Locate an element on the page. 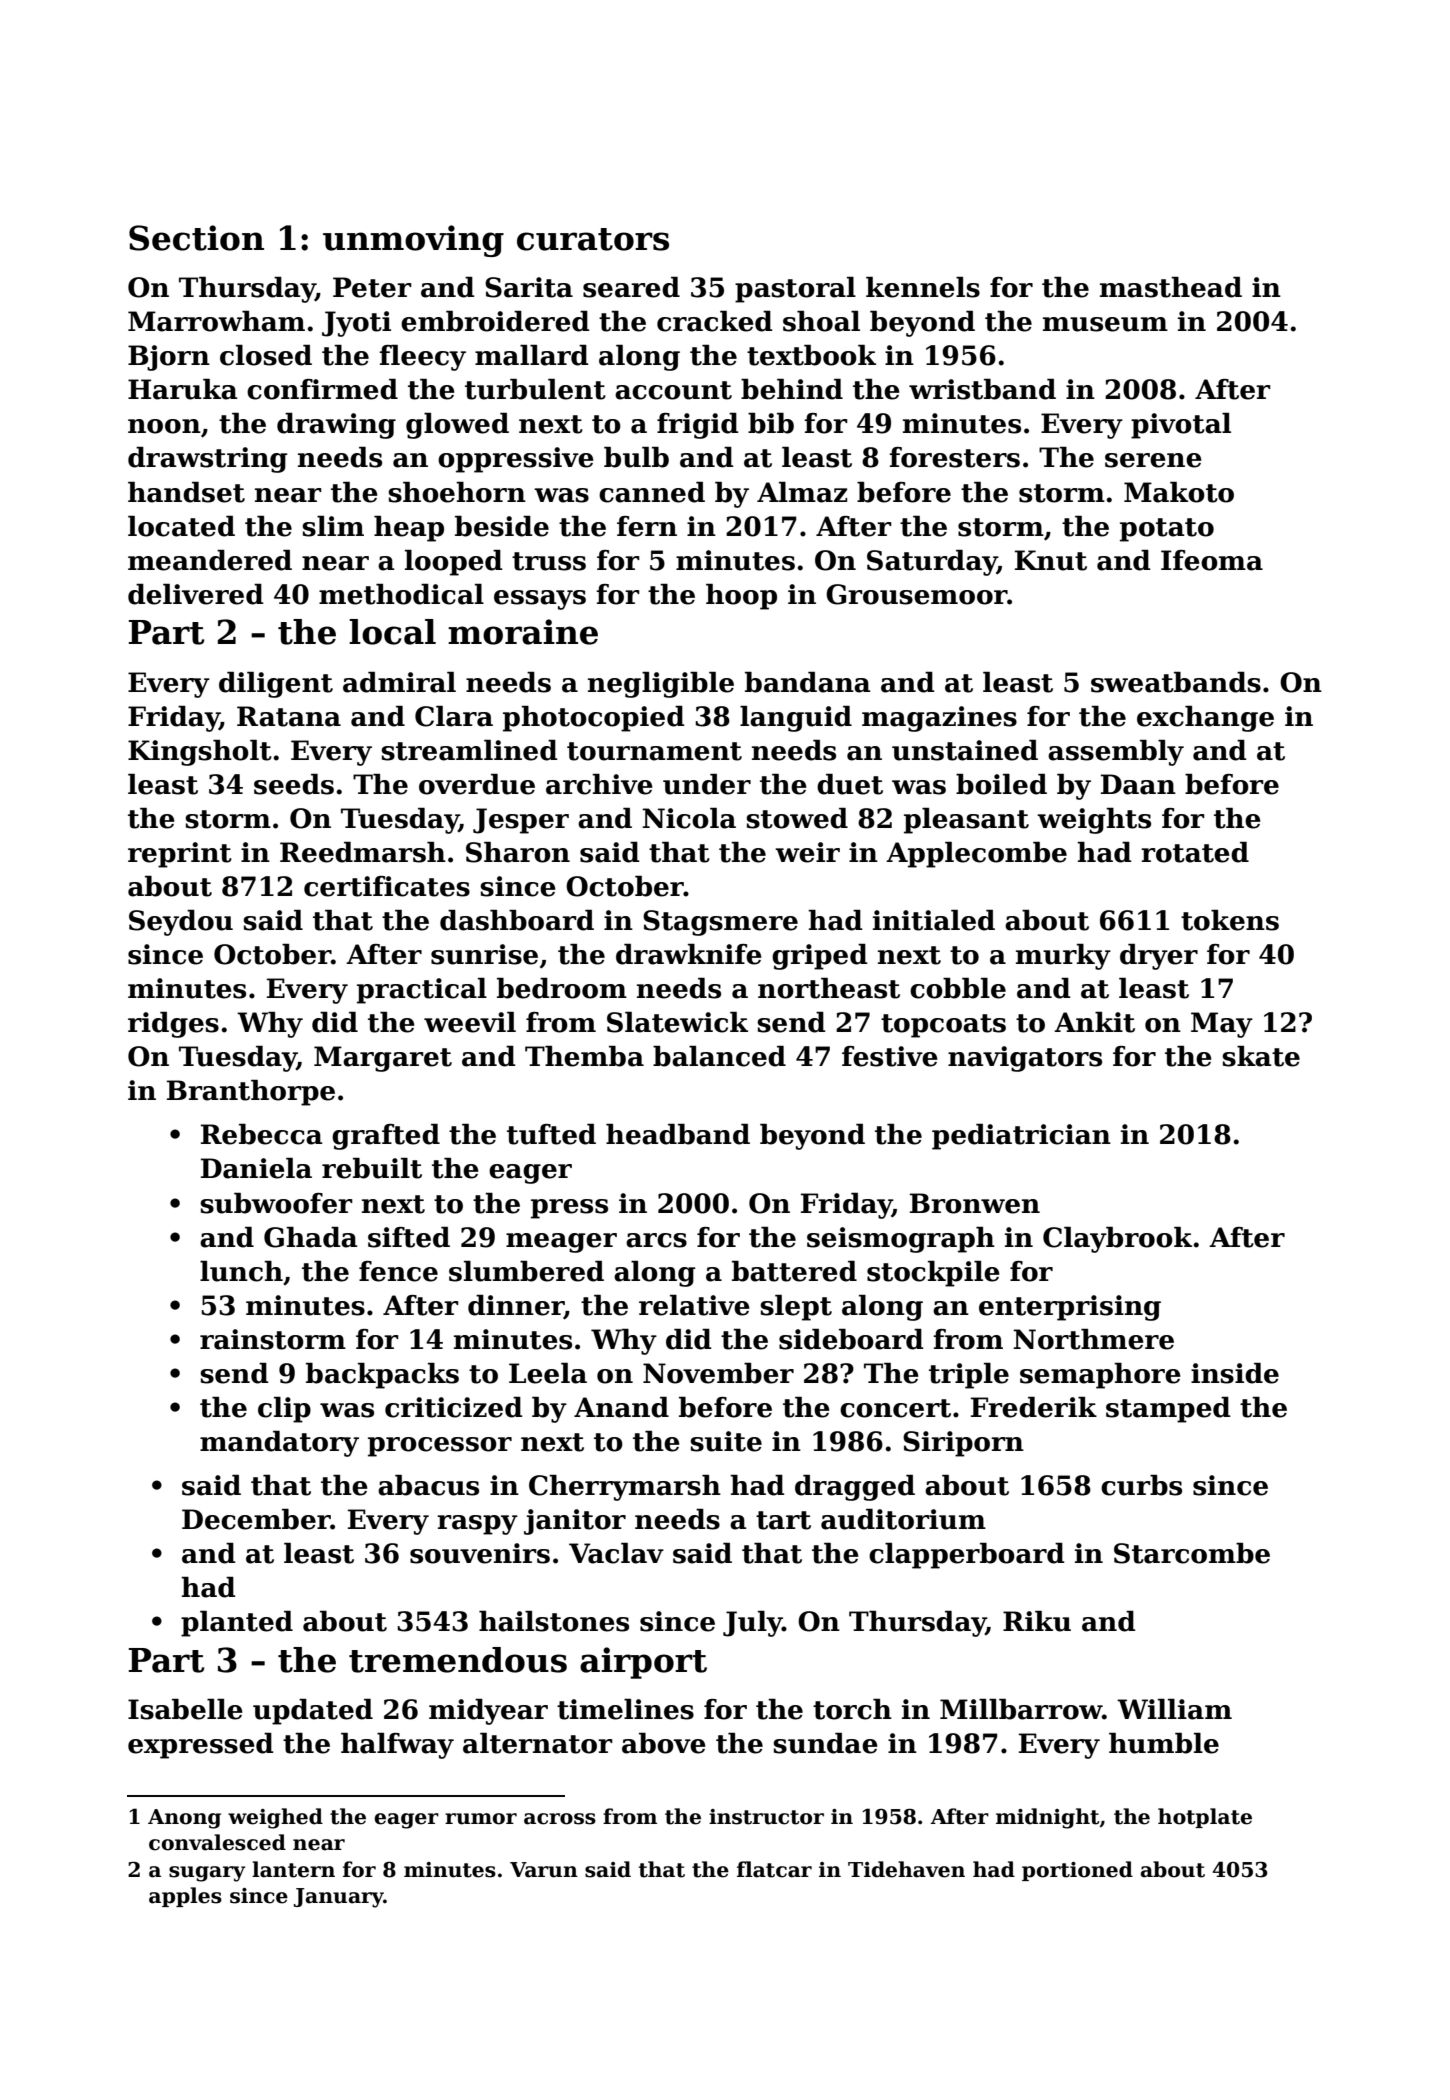 This image has height=2100, width=1450. clip is located at coordinates (284, 1410).
